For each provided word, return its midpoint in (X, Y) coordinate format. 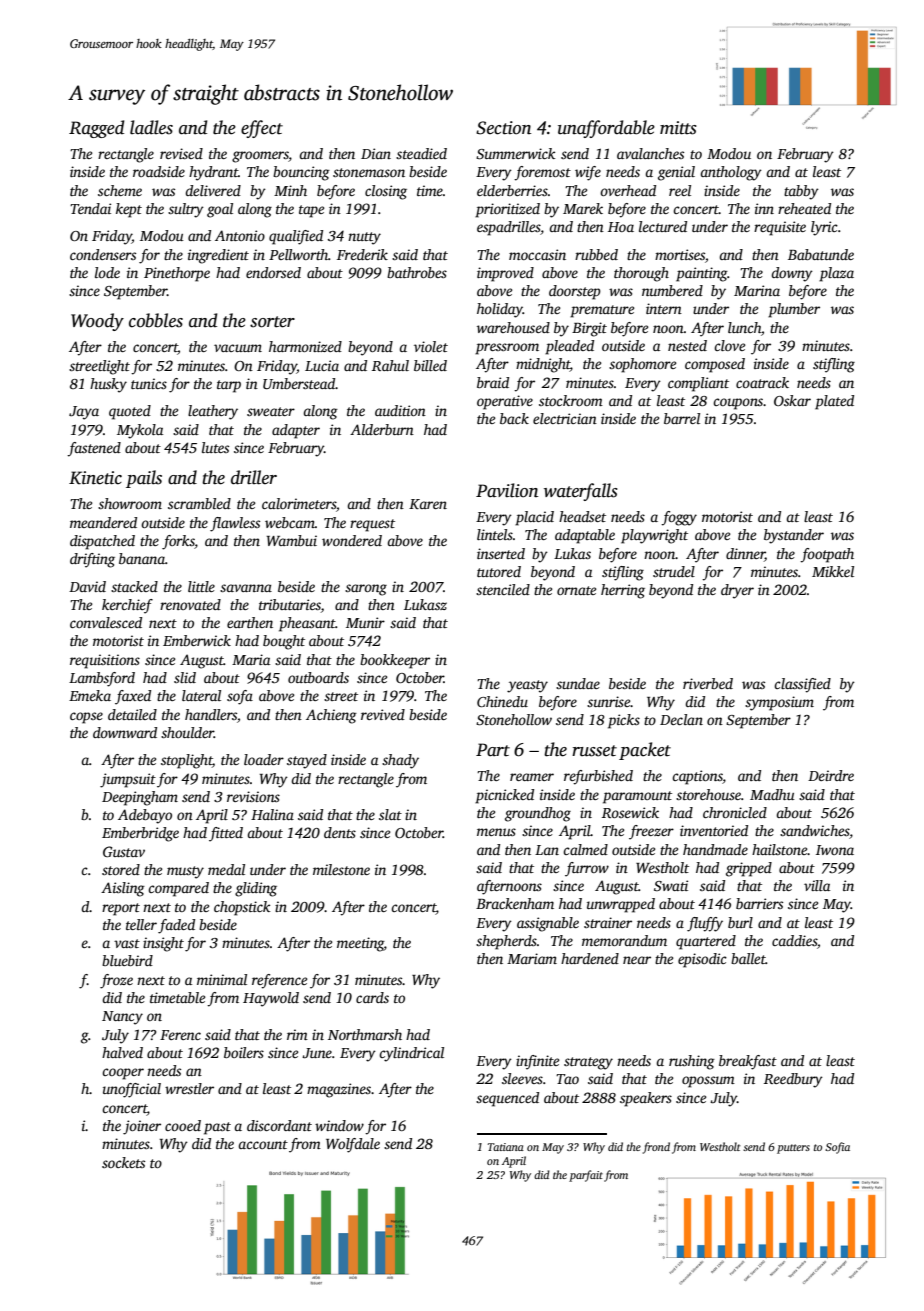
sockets (123, 1162)
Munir (365, 622)
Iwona (835, 850)
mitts (678, 128)
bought (284, 642)
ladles (151, 127)
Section (503, 128)
